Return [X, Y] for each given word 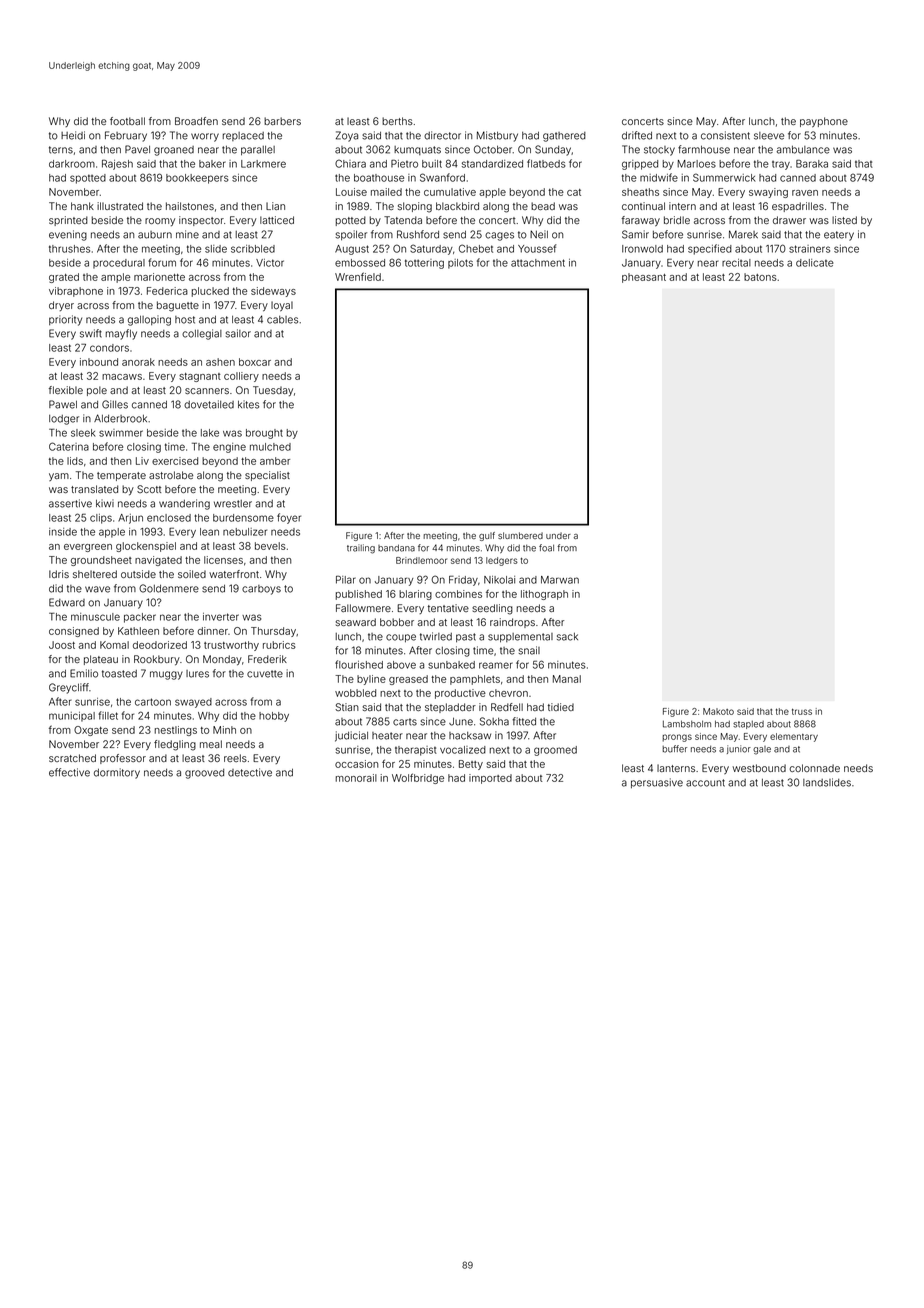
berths [397, 121]
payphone [824, 122]
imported [490, 779]
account [705, 783]
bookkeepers [197, 179]
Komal [114, 645]
